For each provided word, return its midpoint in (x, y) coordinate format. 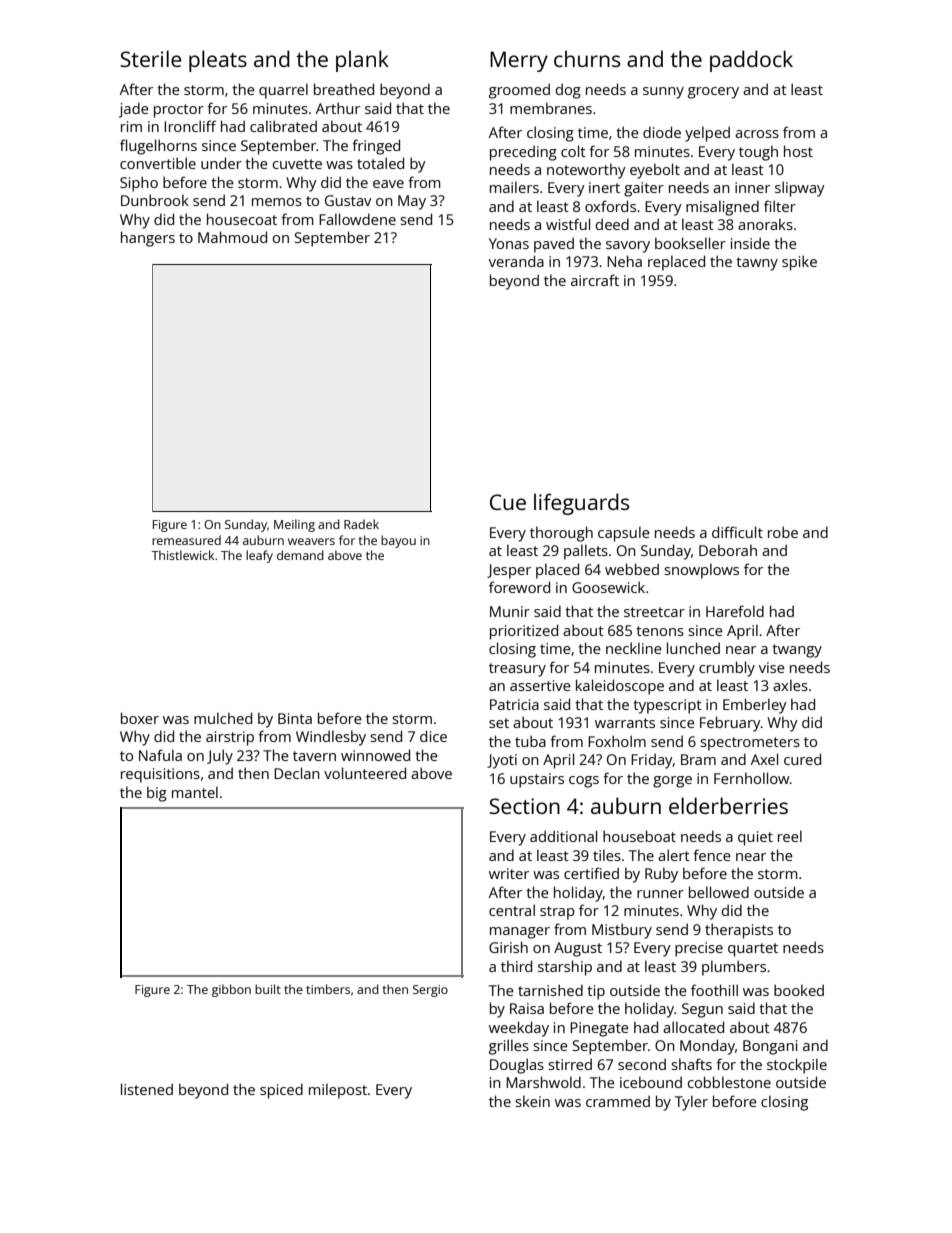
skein (532, 1101)
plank (362, 61)
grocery (713, 93)
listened (147, 1089)
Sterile (151, 58)
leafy (259, 556)
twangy (797, 651)
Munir (510, 611)
